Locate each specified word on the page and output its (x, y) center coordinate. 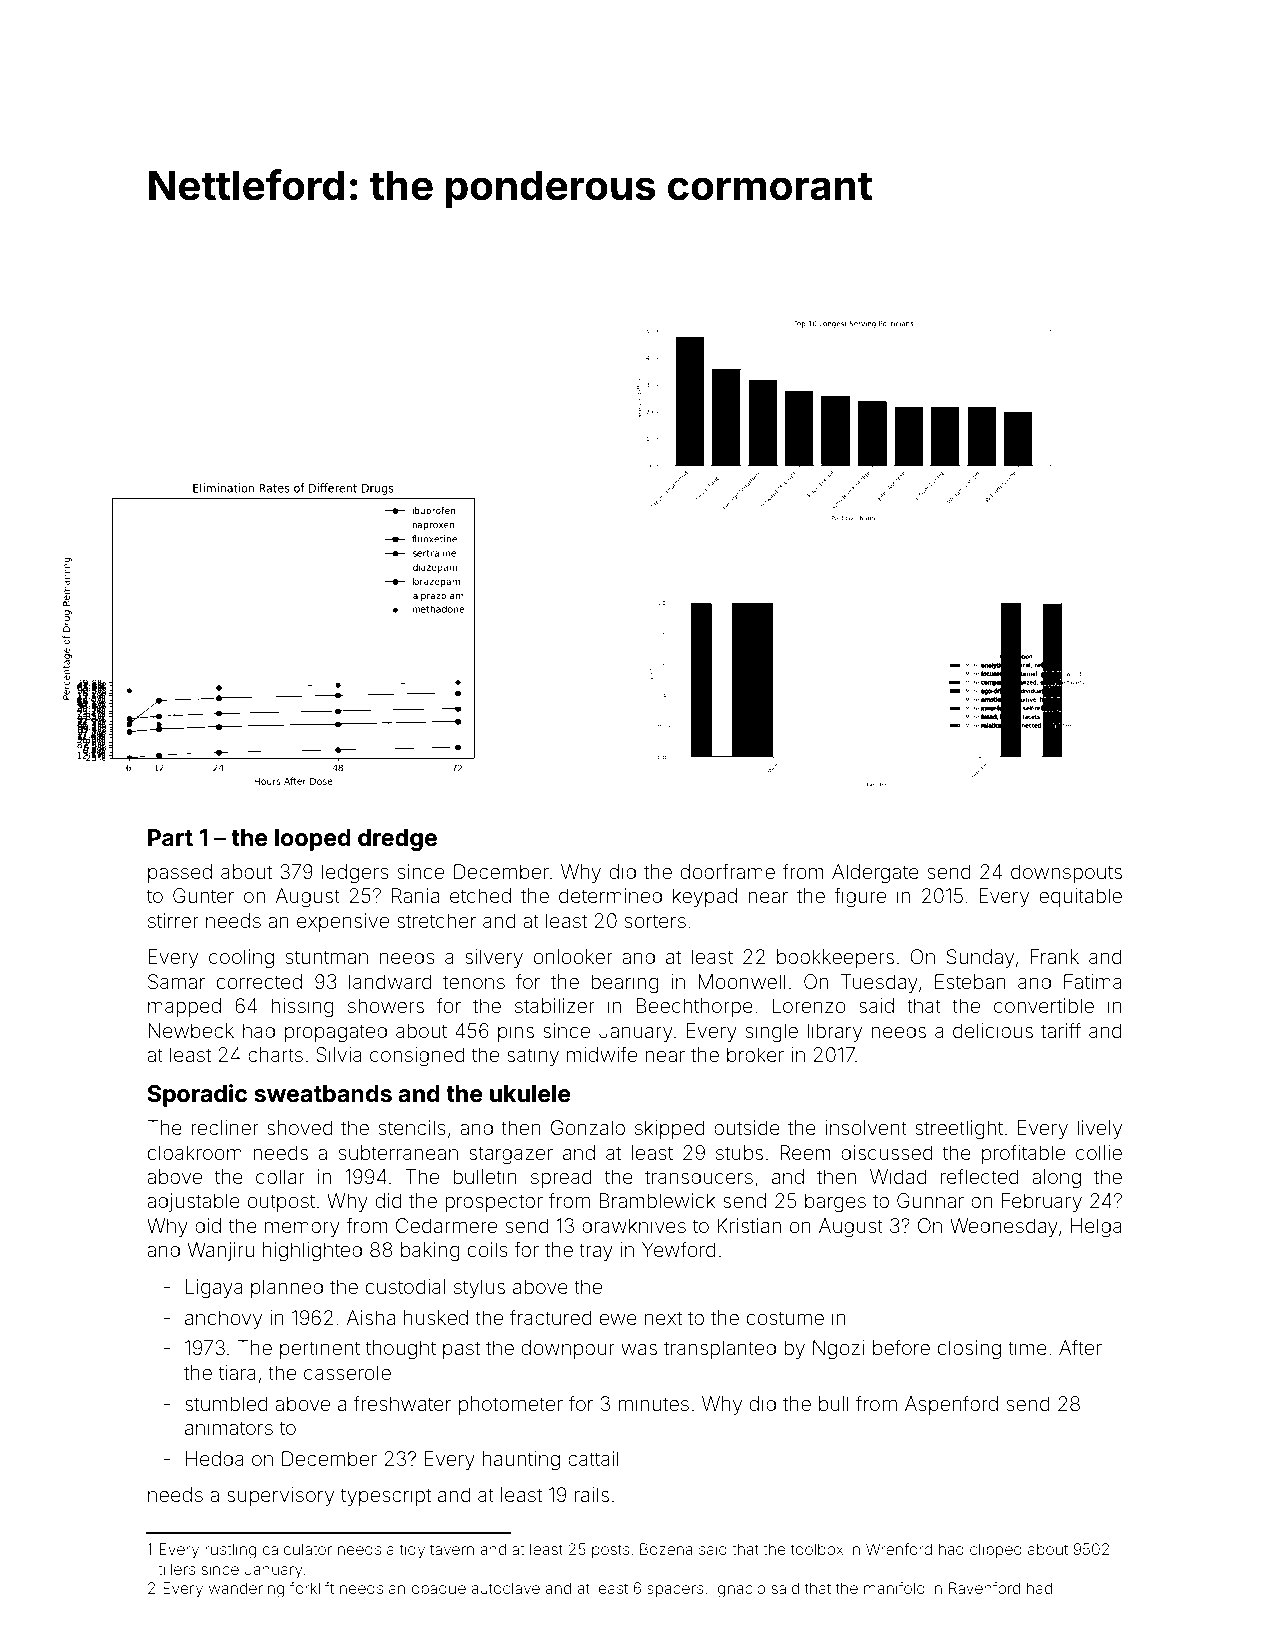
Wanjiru (220, 1251)
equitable (1080, 897)
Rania (415, 895)
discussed (886, 1152)
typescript (386, 1496)
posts (610, 1551)
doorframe (728, 871)
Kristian (749, 1225)
